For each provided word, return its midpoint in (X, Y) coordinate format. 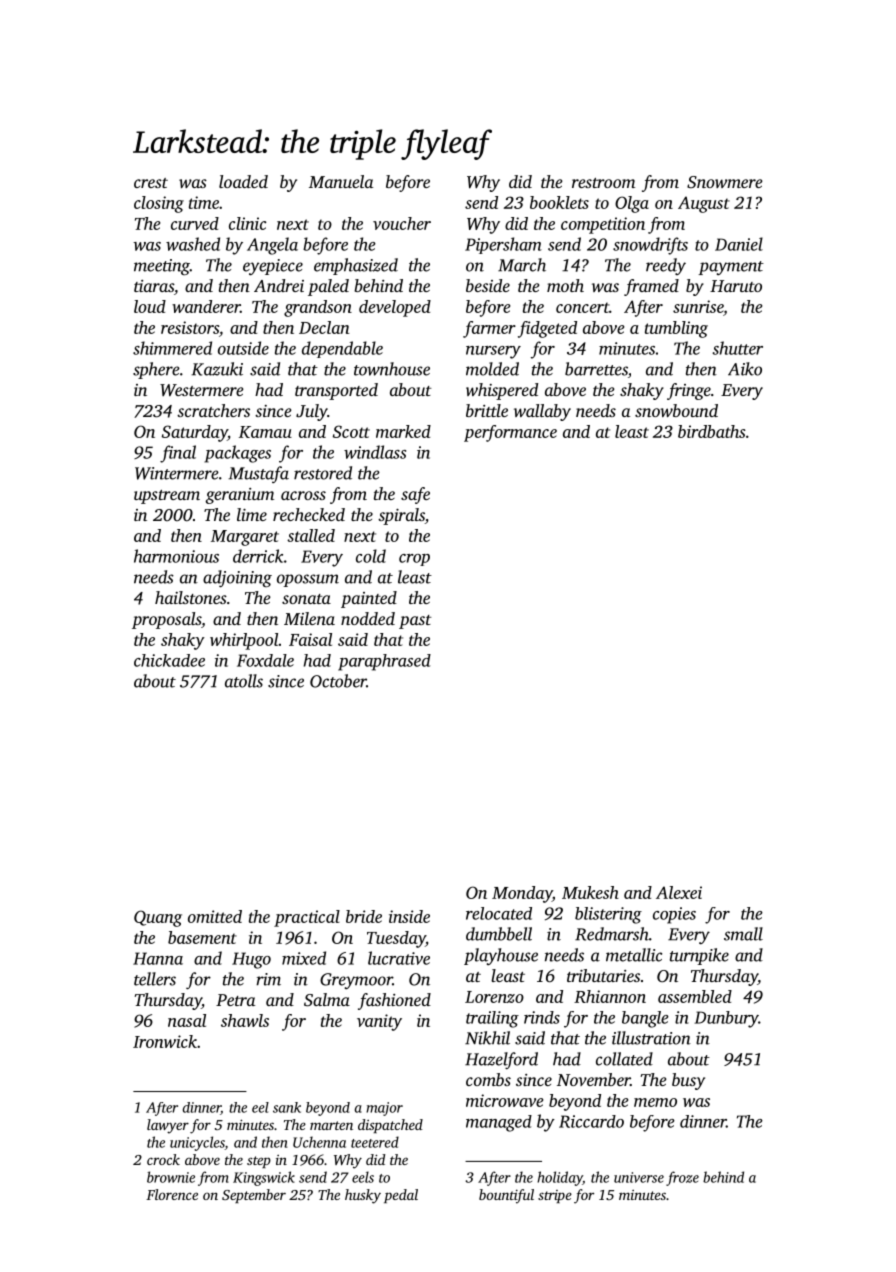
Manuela (341, 181)
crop (414, 560)
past (415, 622)
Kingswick (264, 1178)
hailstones (191, 597)
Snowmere (725, 182)
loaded (243, 181)
